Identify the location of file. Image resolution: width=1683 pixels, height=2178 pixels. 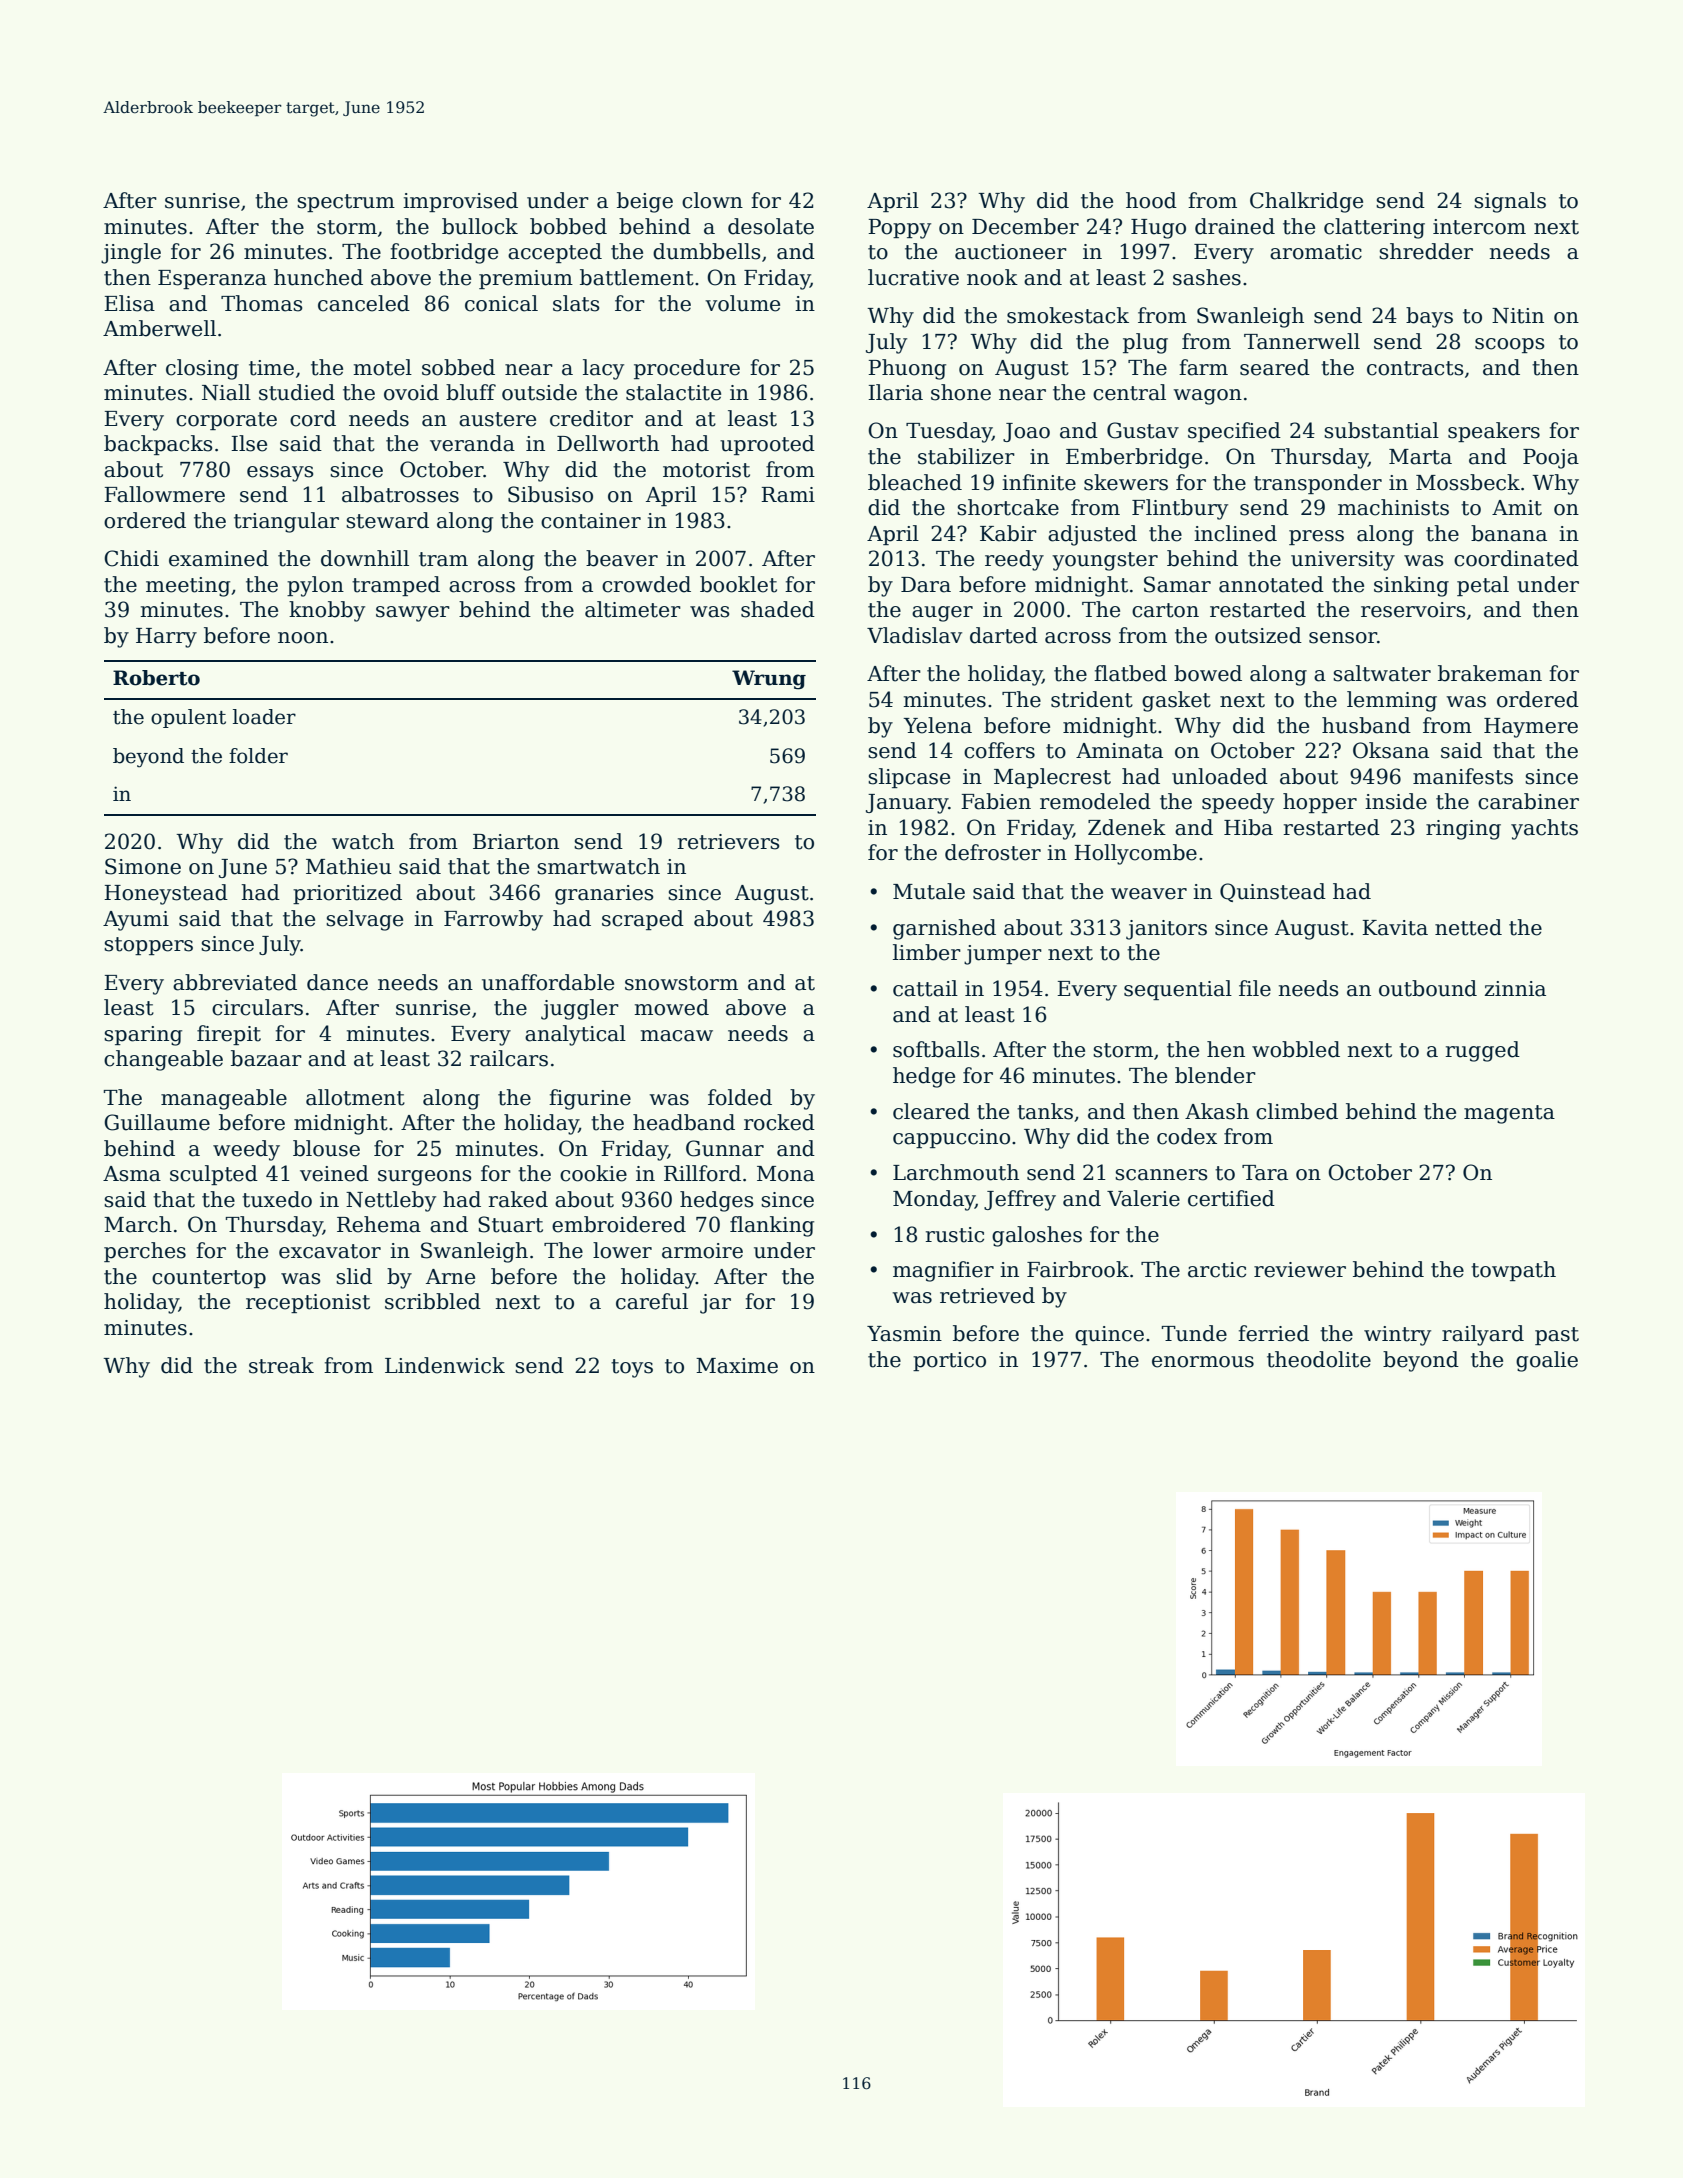
(1255, 988).
